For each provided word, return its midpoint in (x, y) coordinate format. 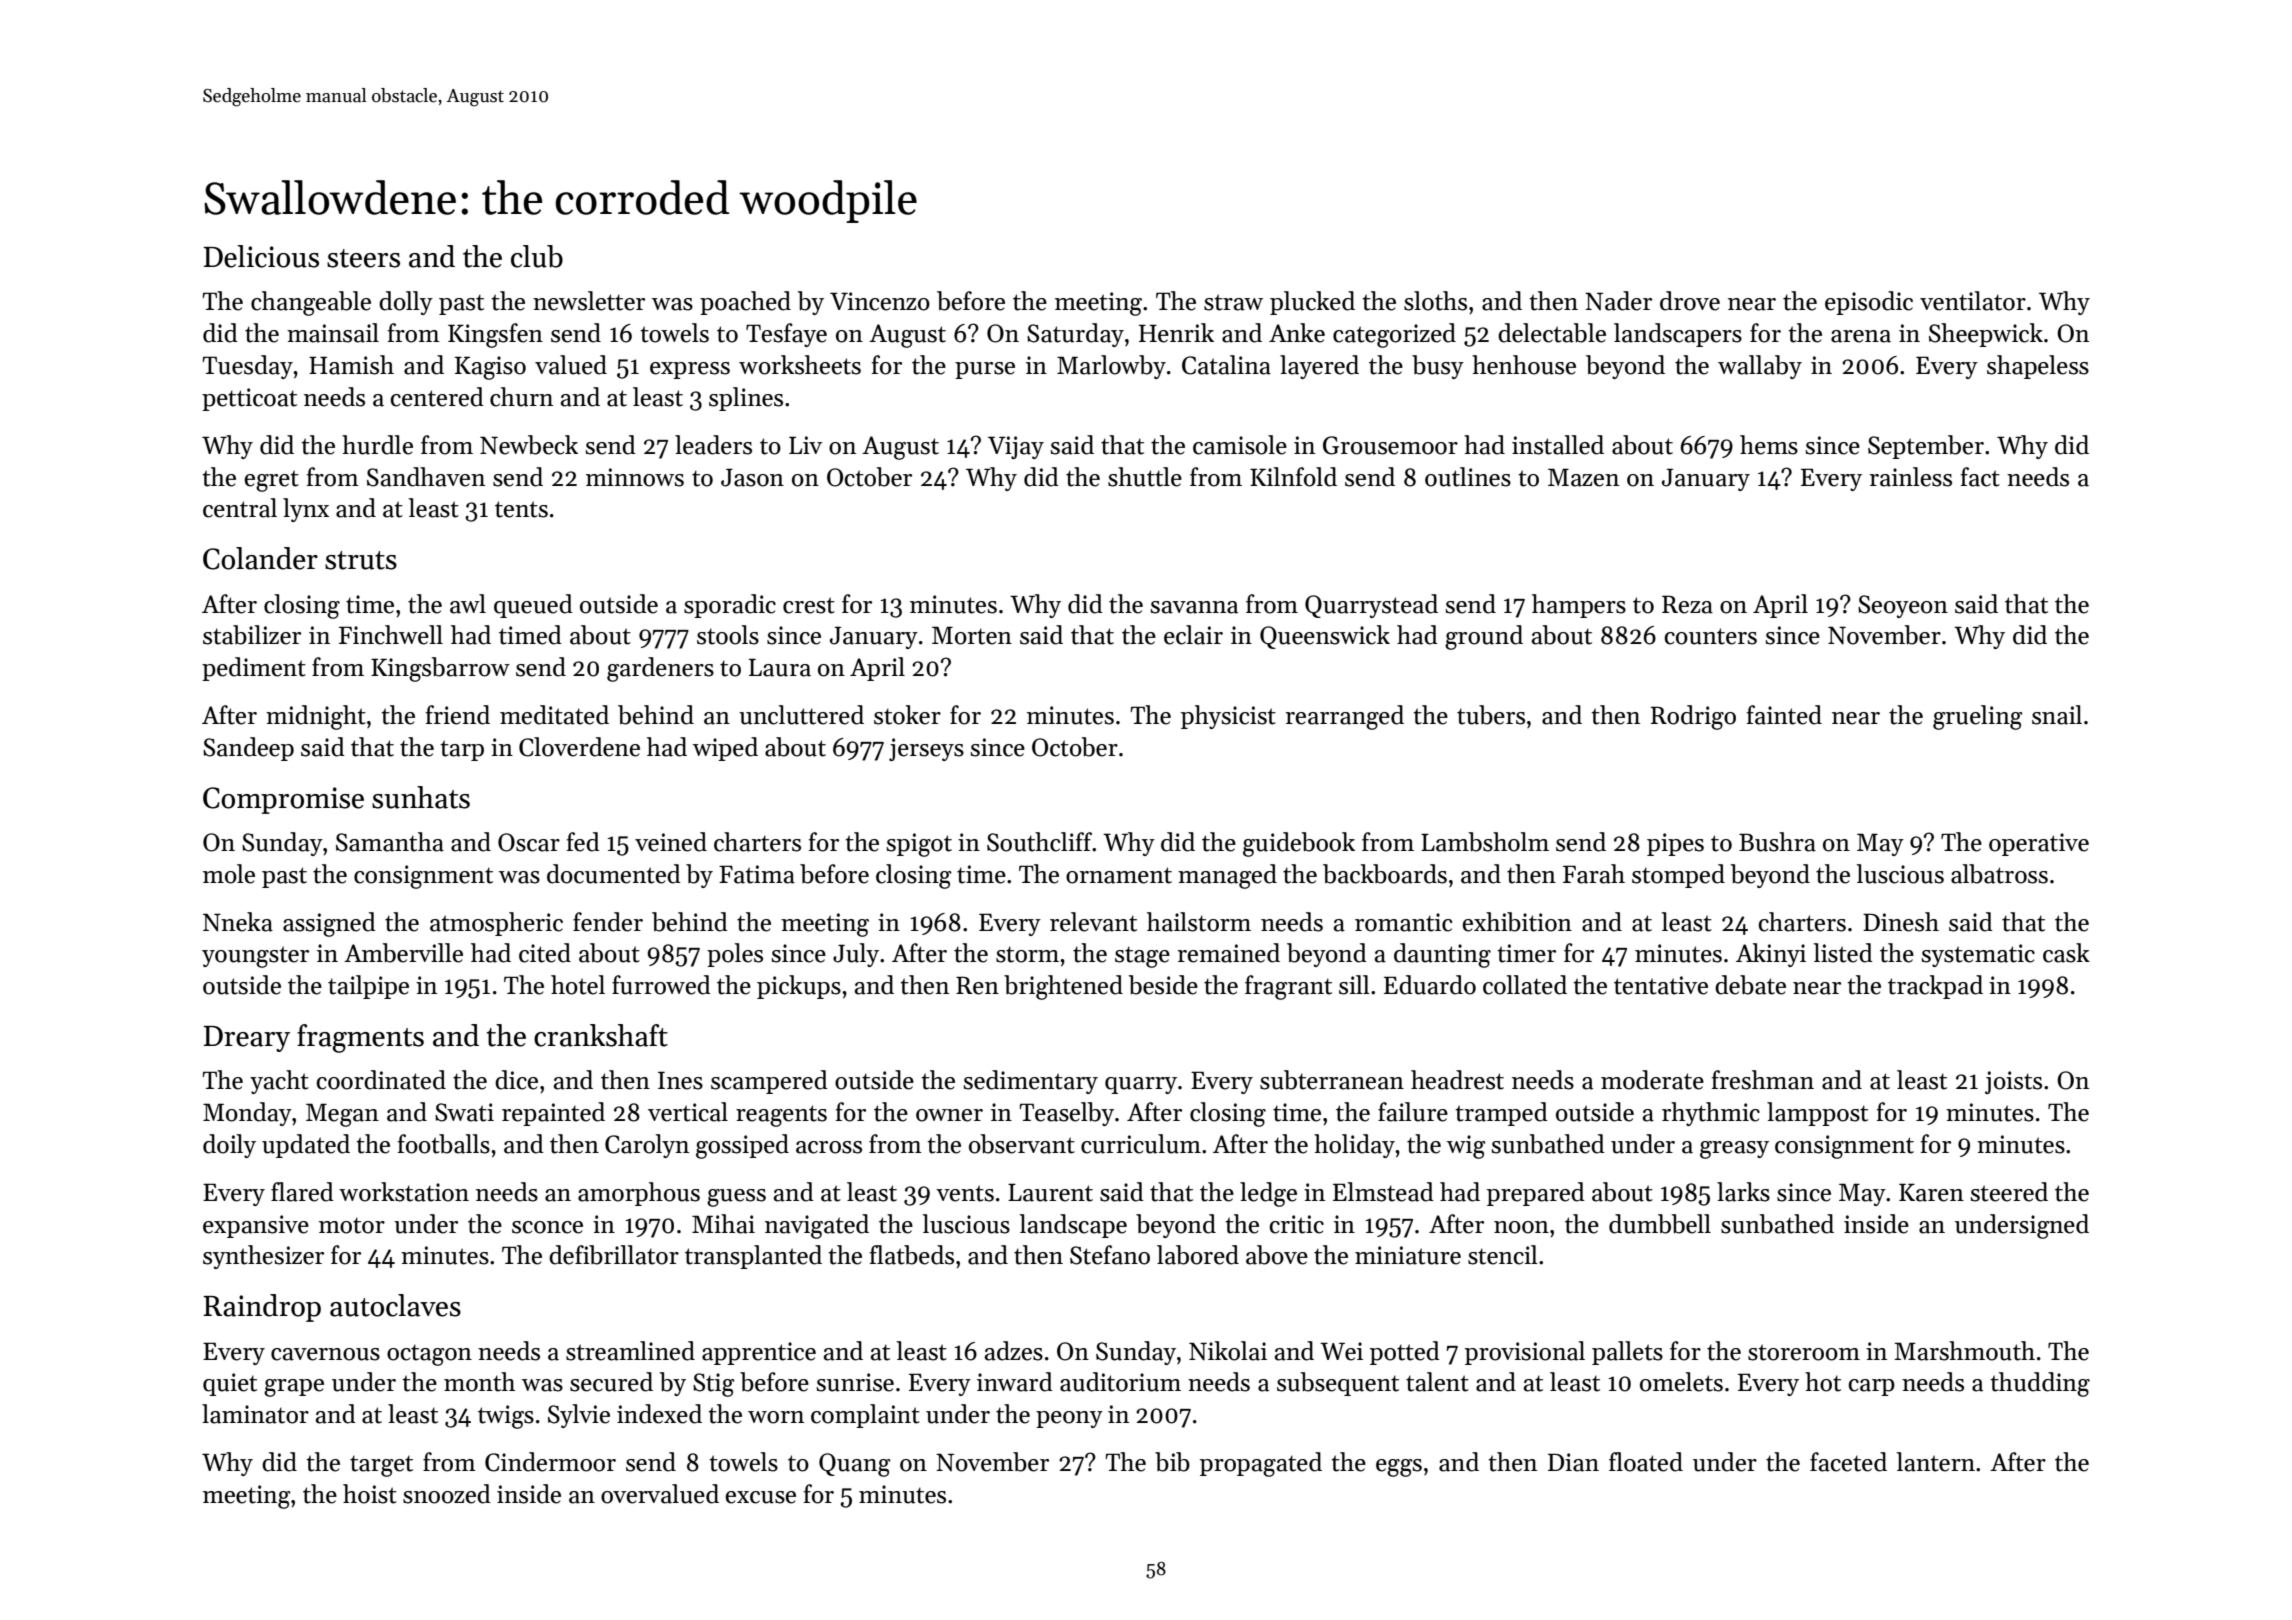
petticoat (249, 399)
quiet (230, 1384)
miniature (1408, 1255)
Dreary (246, 1039)
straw (1233, 302)
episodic (1869, 303)
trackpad (1935, 987)
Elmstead (1383, 1192)
